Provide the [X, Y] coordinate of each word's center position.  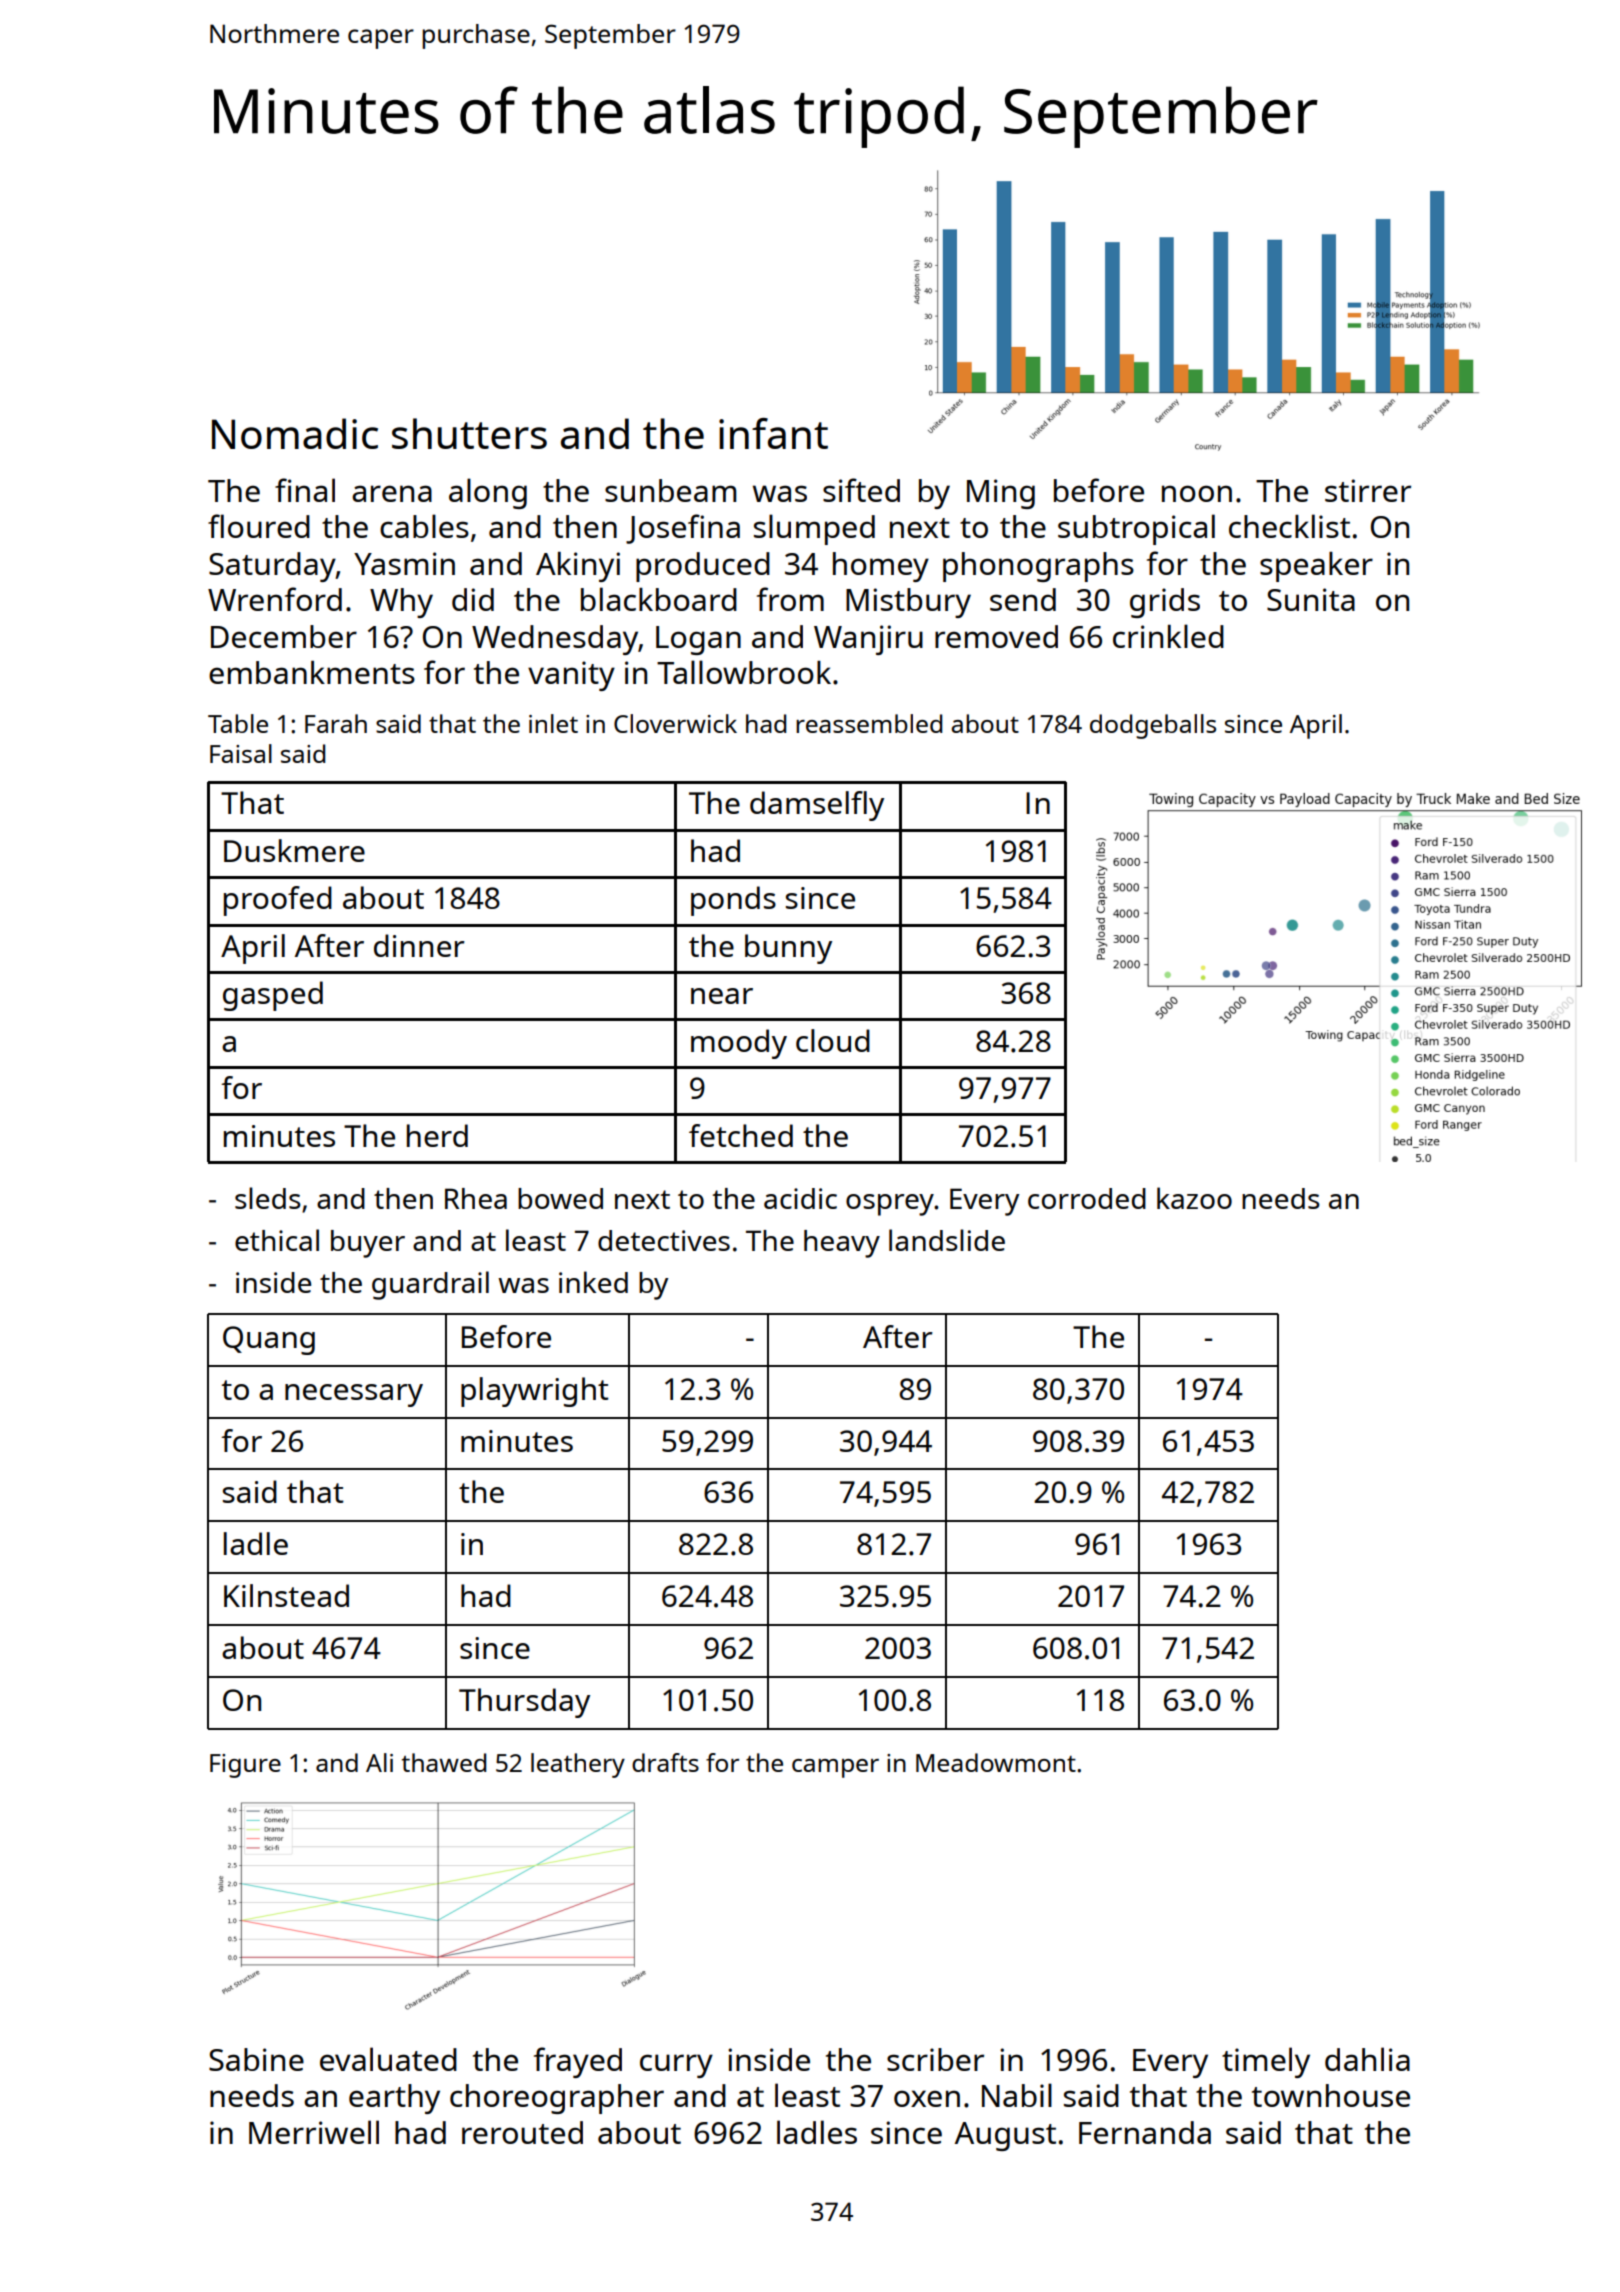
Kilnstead [286, 1595]
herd [437, 1135]
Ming [1001, 494]
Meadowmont [996, 1762]
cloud [833, 1040]
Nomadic [295, 433]
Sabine [256, 2059]
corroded [1087, 1198]
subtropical [1136, 529]
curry [676, 2066]
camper [835, 1768]
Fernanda [1145, 2132]
